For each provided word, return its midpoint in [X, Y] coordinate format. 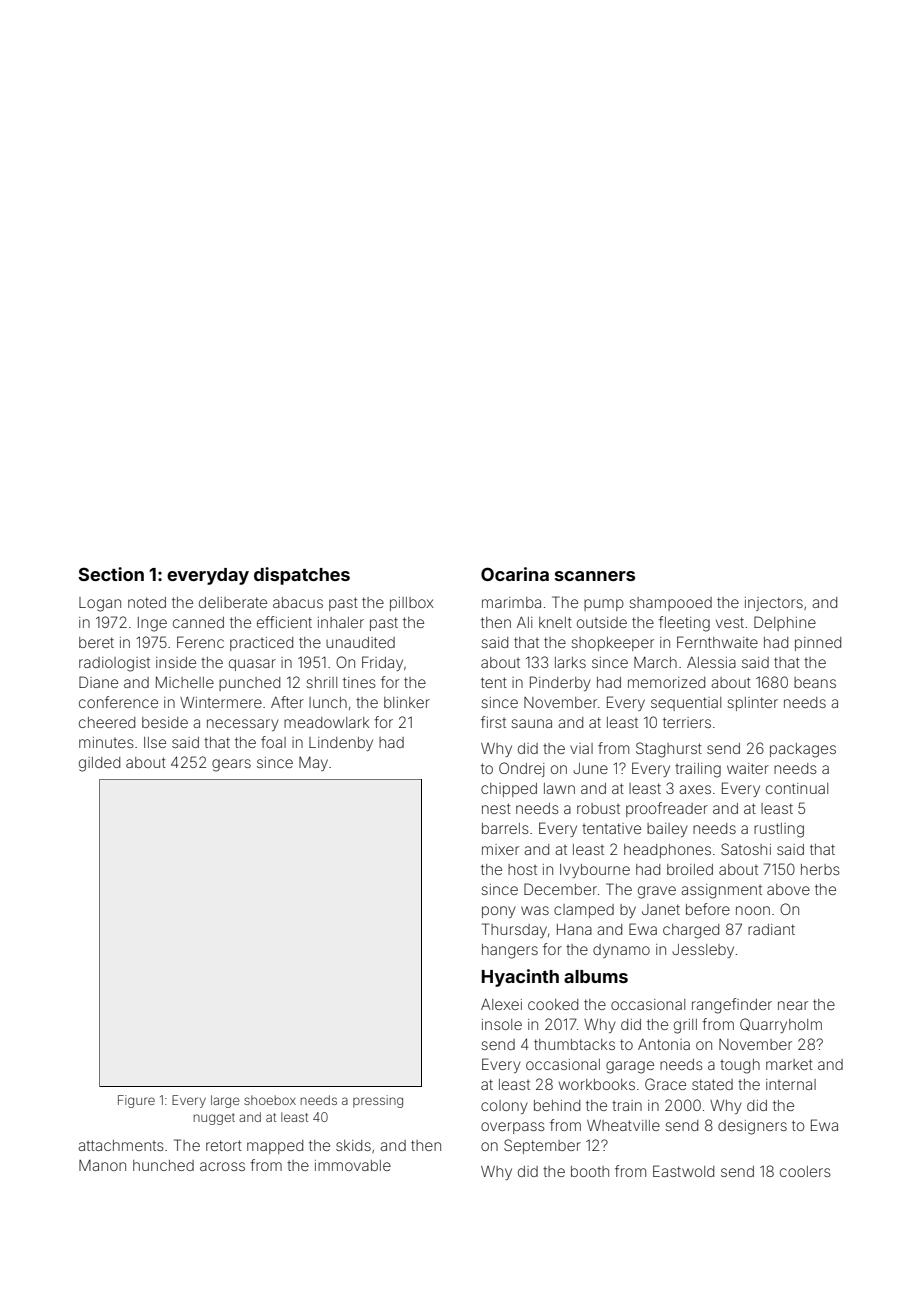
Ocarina [515, 574]
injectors [774, 604]
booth [590, 1171]
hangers [510, 951]
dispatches [302, 576]
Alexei [501, 1004]
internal [791, 1084]
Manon [102, 1165]
